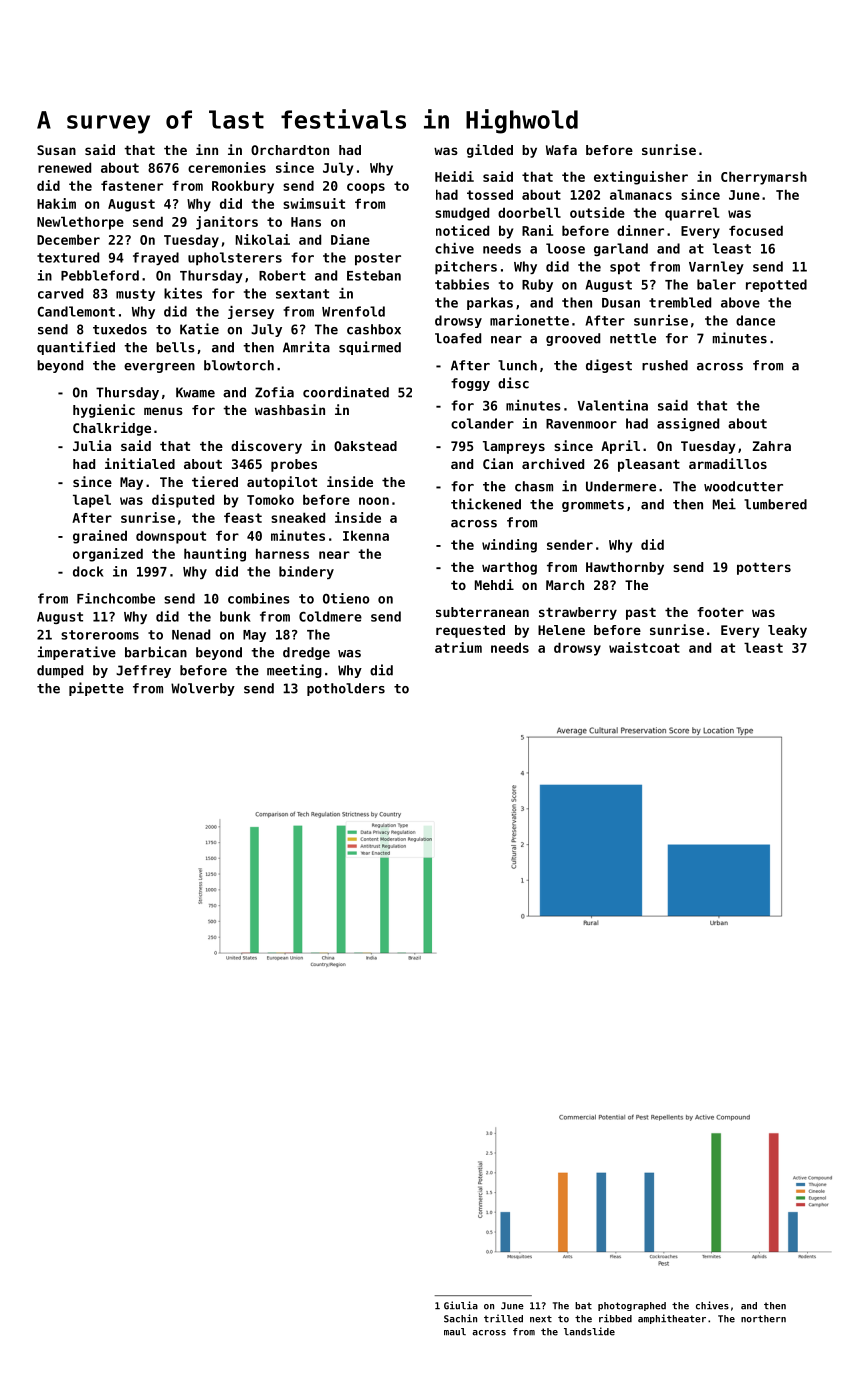 Image resolution: width=849 pixels, height=1400 pixels. Describe the element at coordinates (227, 167) in the document. I see `ceremonies` at that location.
